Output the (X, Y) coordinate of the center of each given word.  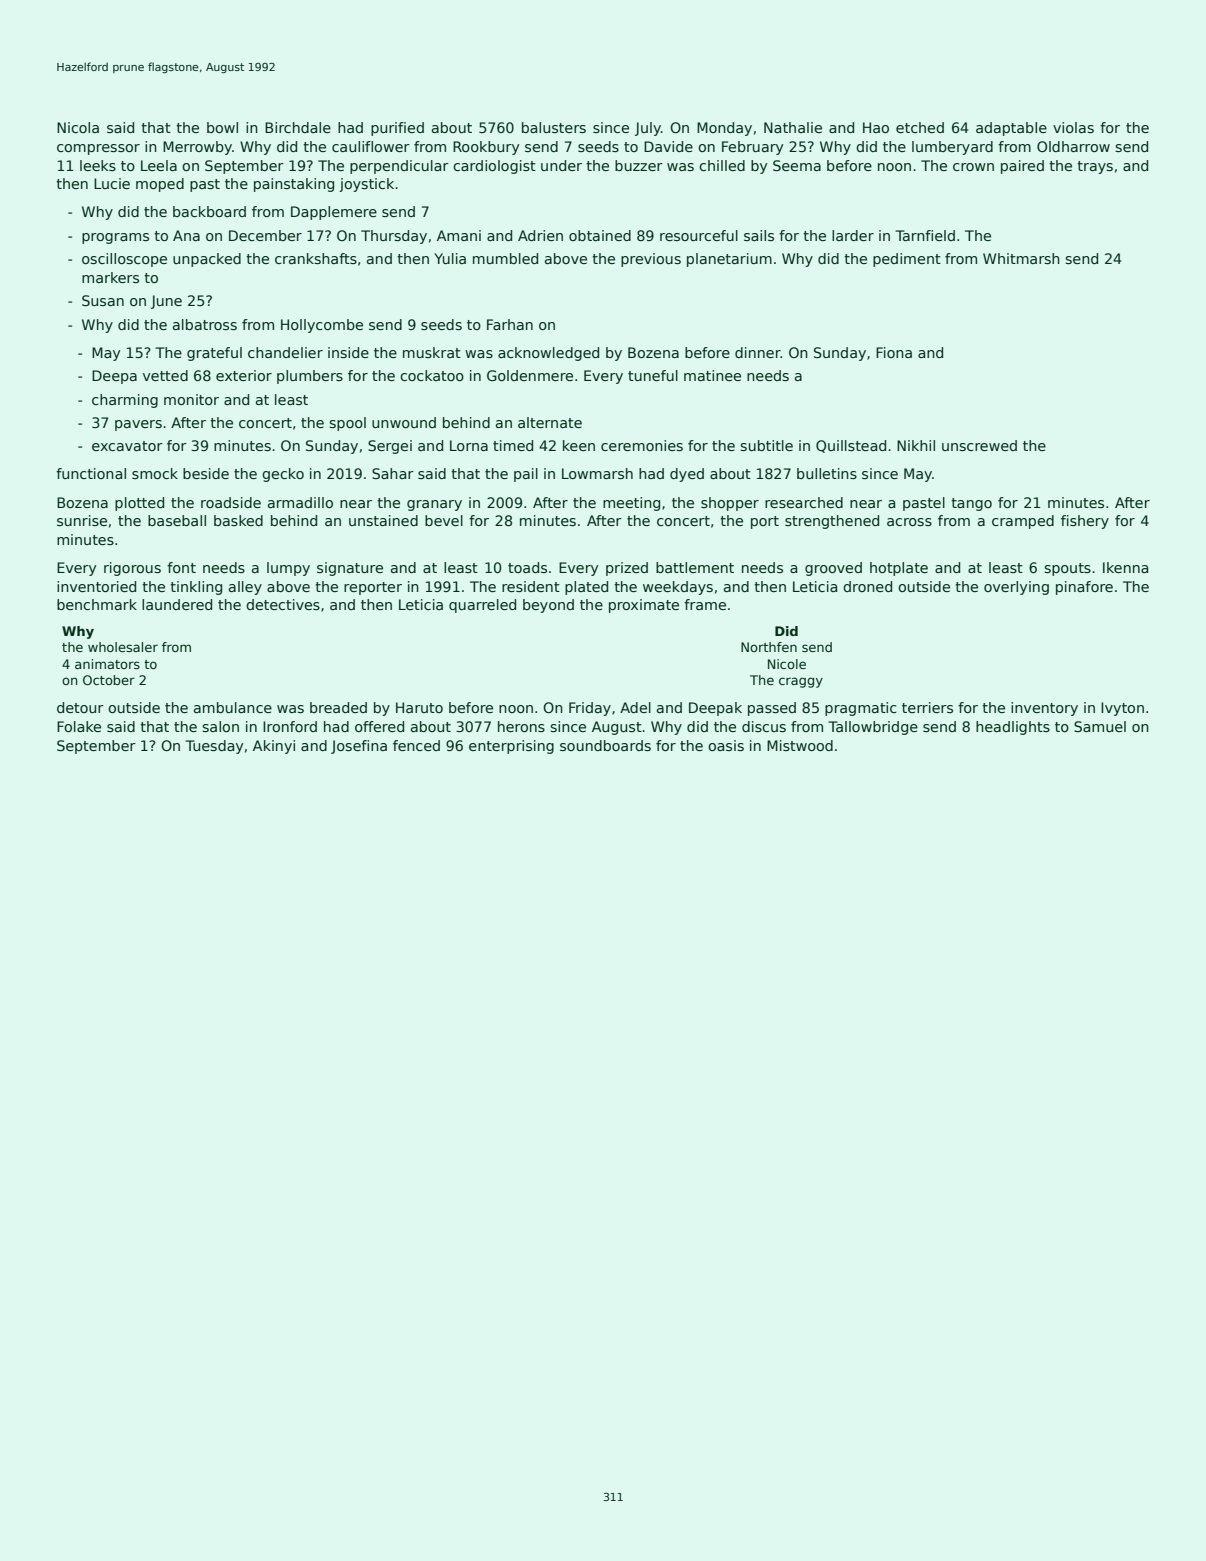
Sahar (393, 473)
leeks (98, 165)
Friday (590, 709)
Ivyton (1122, 709)
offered (379, 726)
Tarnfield (925, 235)
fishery (1085, 522)
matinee (712, 375)
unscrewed (979, 445)
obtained (600, 235)
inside (348, 352)
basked (238, 520)
